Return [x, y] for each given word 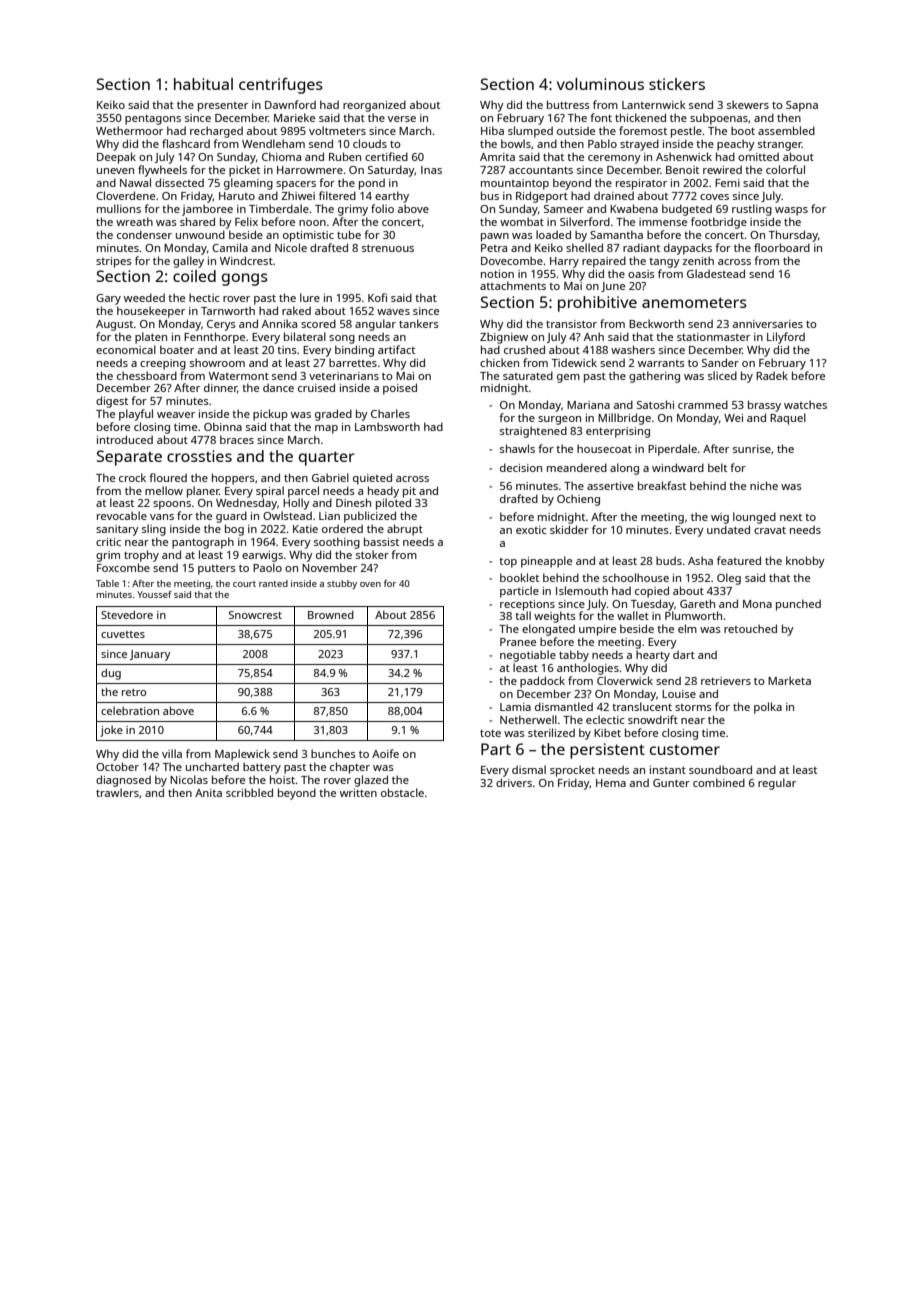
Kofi [377, 297]
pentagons [153, 120]
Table [107, 583]
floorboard [782, 247]
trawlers [117, 792]
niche [764, 485]
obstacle [402, 792]
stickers [677, 84]
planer [203, 492]
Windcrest [246, 260]
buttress [568, 104]
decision [521, 467]
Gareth [697, 603]
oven [370, 584]
